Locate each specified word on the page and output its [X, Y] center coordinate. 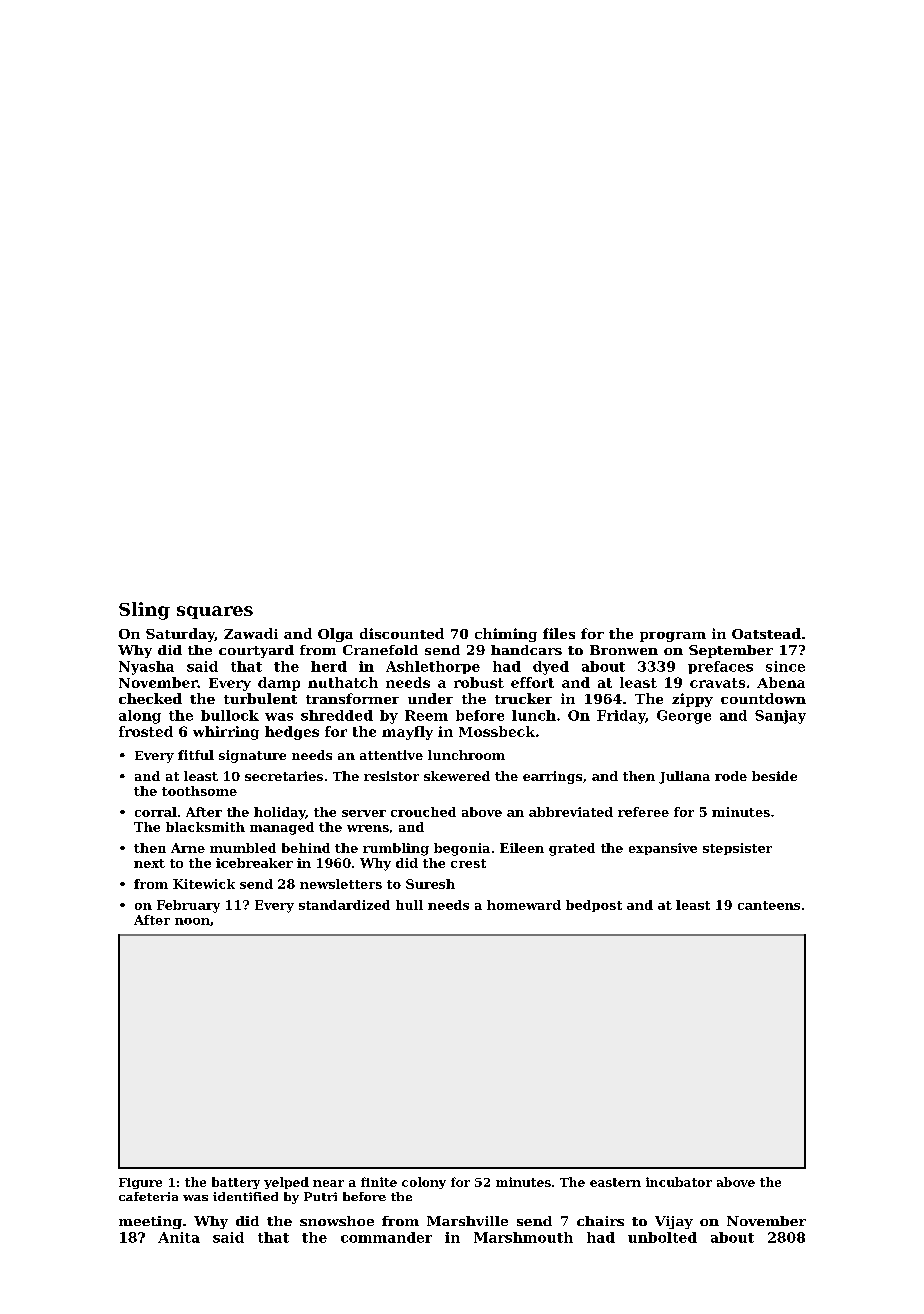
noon [192, 921]
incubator [679, 1182]
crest [468, 863]
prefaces [720, 667]
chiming [506, 635]
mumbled [243, 848]
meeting [150, 1222]
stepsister [737, 849]
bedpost [594, 906]
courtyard [256, 651]
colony [424, 1183]
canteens [769, 905]
